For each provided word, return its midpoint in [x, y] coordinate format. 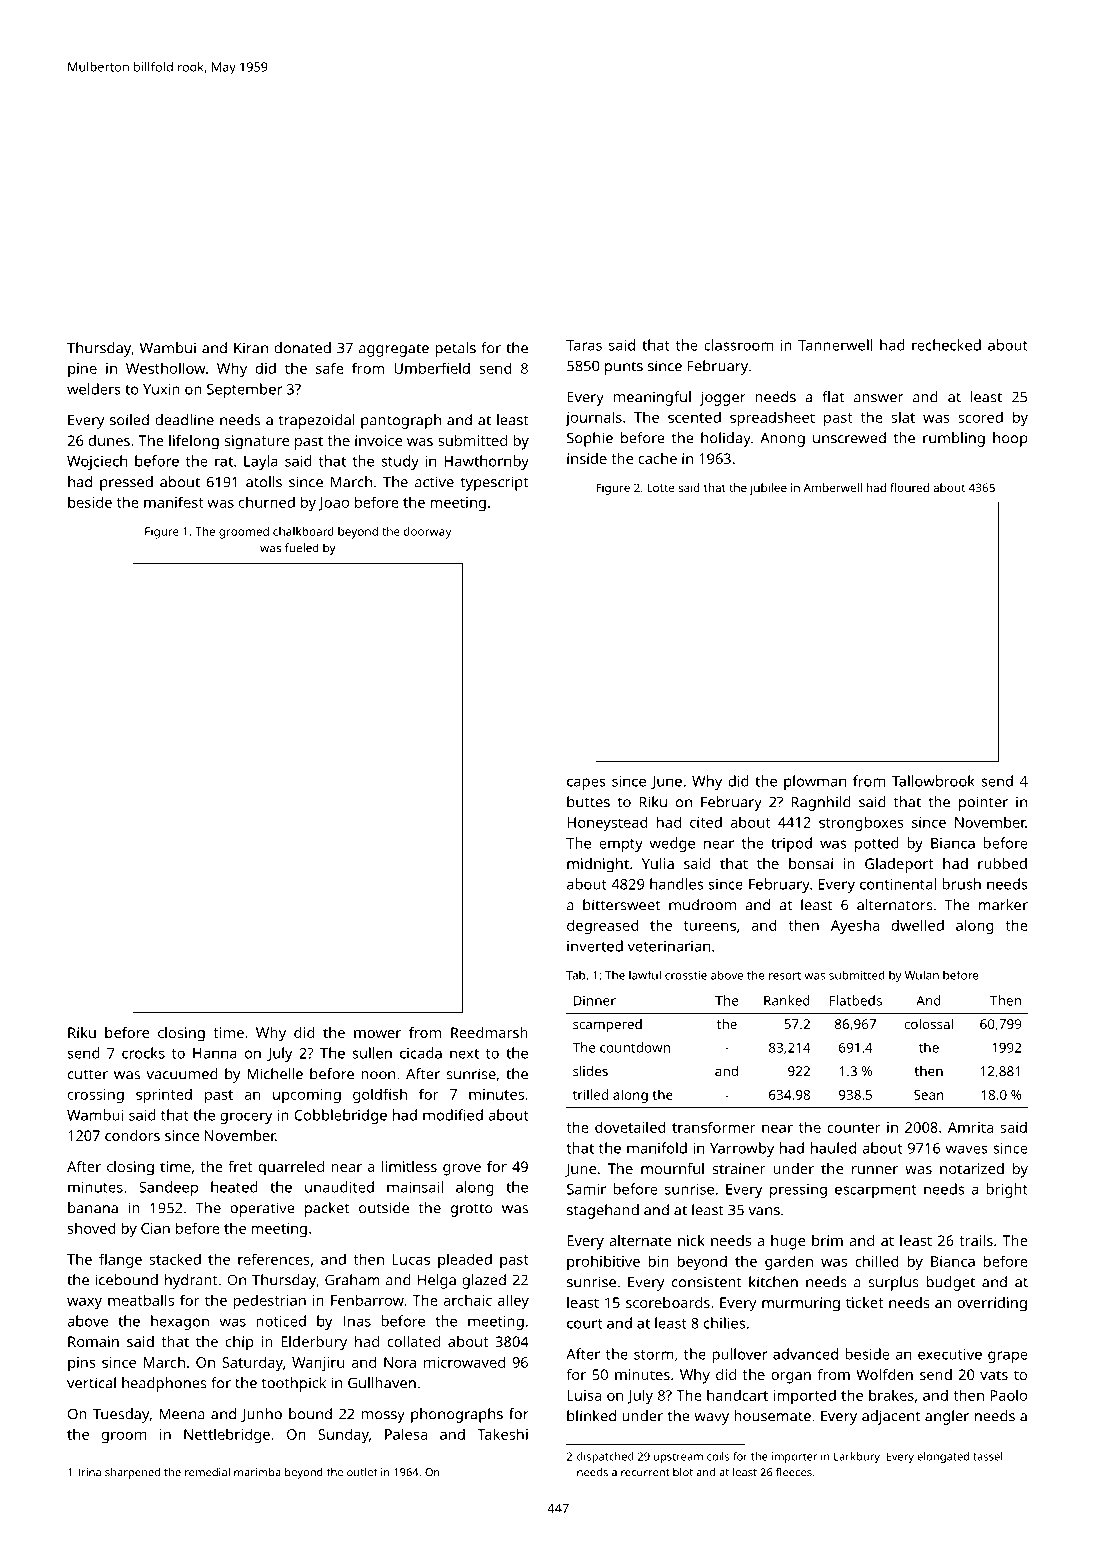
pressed [126, 483]
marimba [257, 1472]
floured [909, 487]
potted [877, 844]
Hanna [215, 1053]
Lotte [661, 487]
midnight [598, 865]
